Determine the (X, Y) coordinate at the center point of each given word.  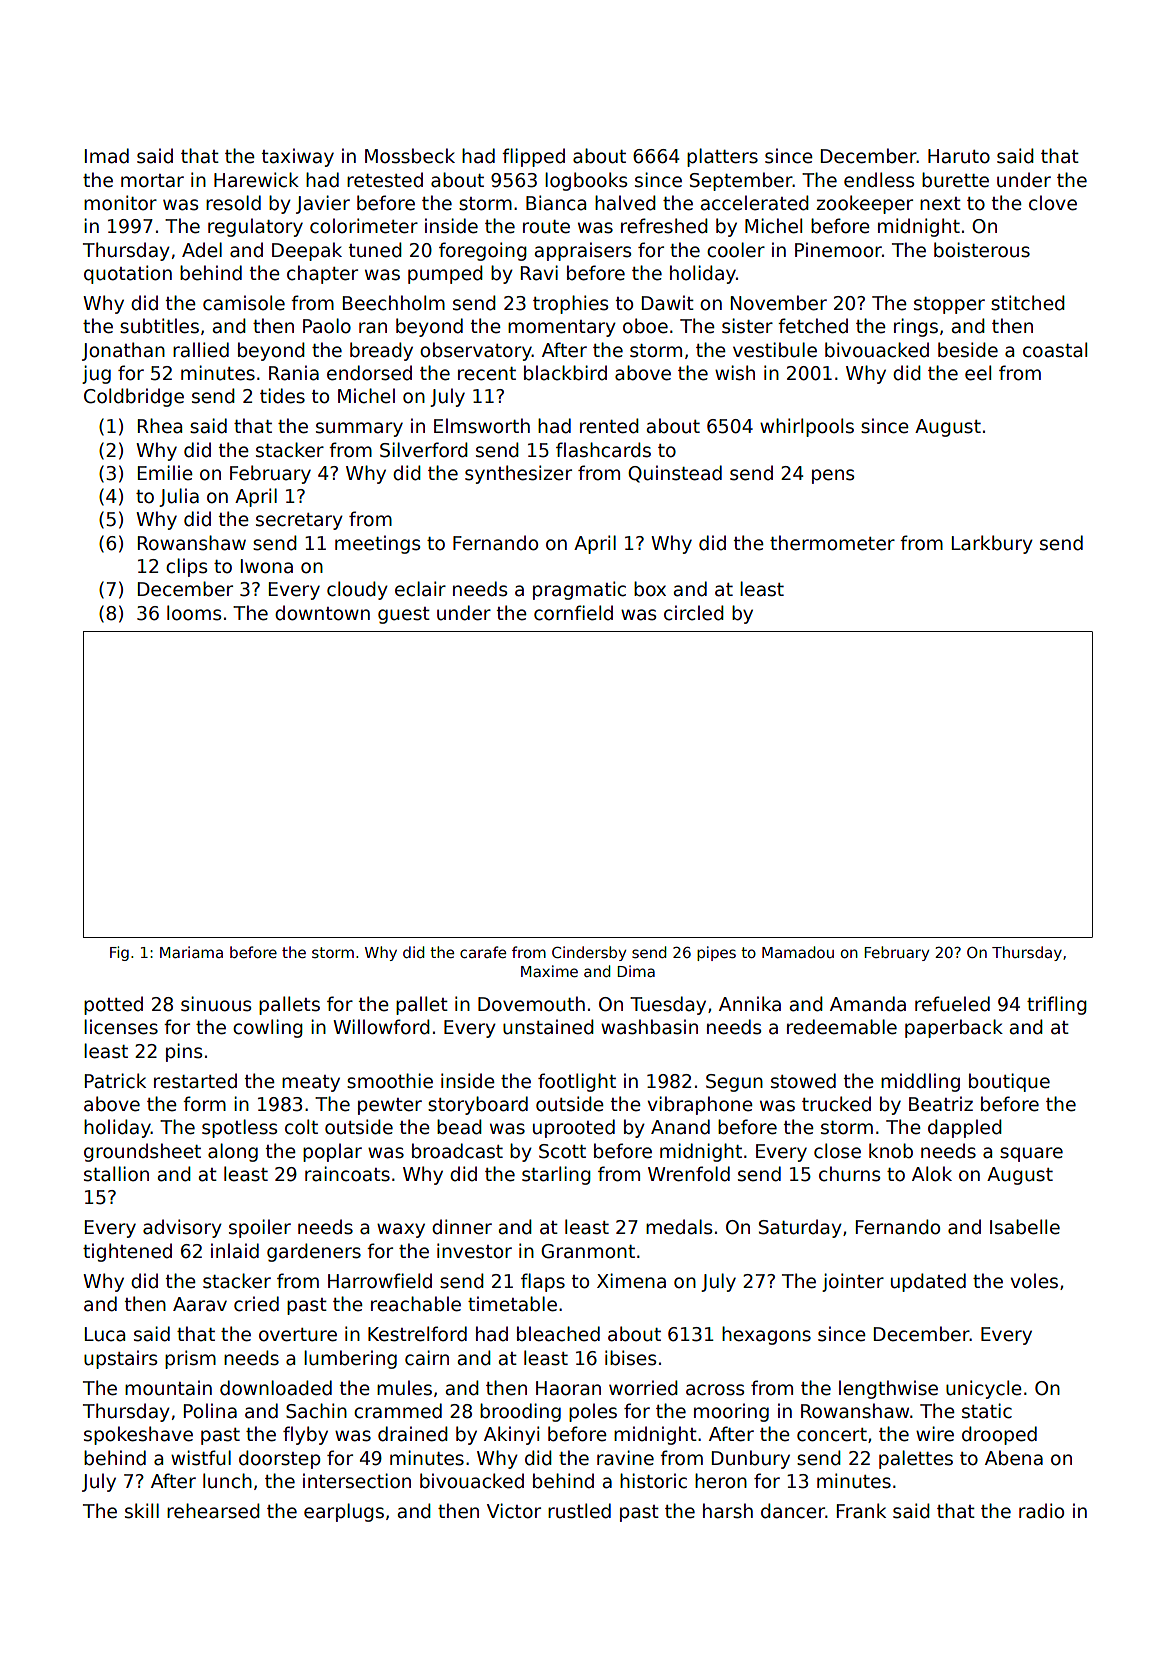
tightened (127, 1252)
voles (1034, 1281)
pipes (716, 953)
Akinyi (511, 1435)
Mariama (191, 952)
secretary (299, 521)
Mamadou (798, 952)
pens (833, 476)
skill (142, 1511)
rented (609, 426)
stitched (1028, 303)
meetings (377, 544)
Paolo (327, 326)
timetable (512, 1304)
